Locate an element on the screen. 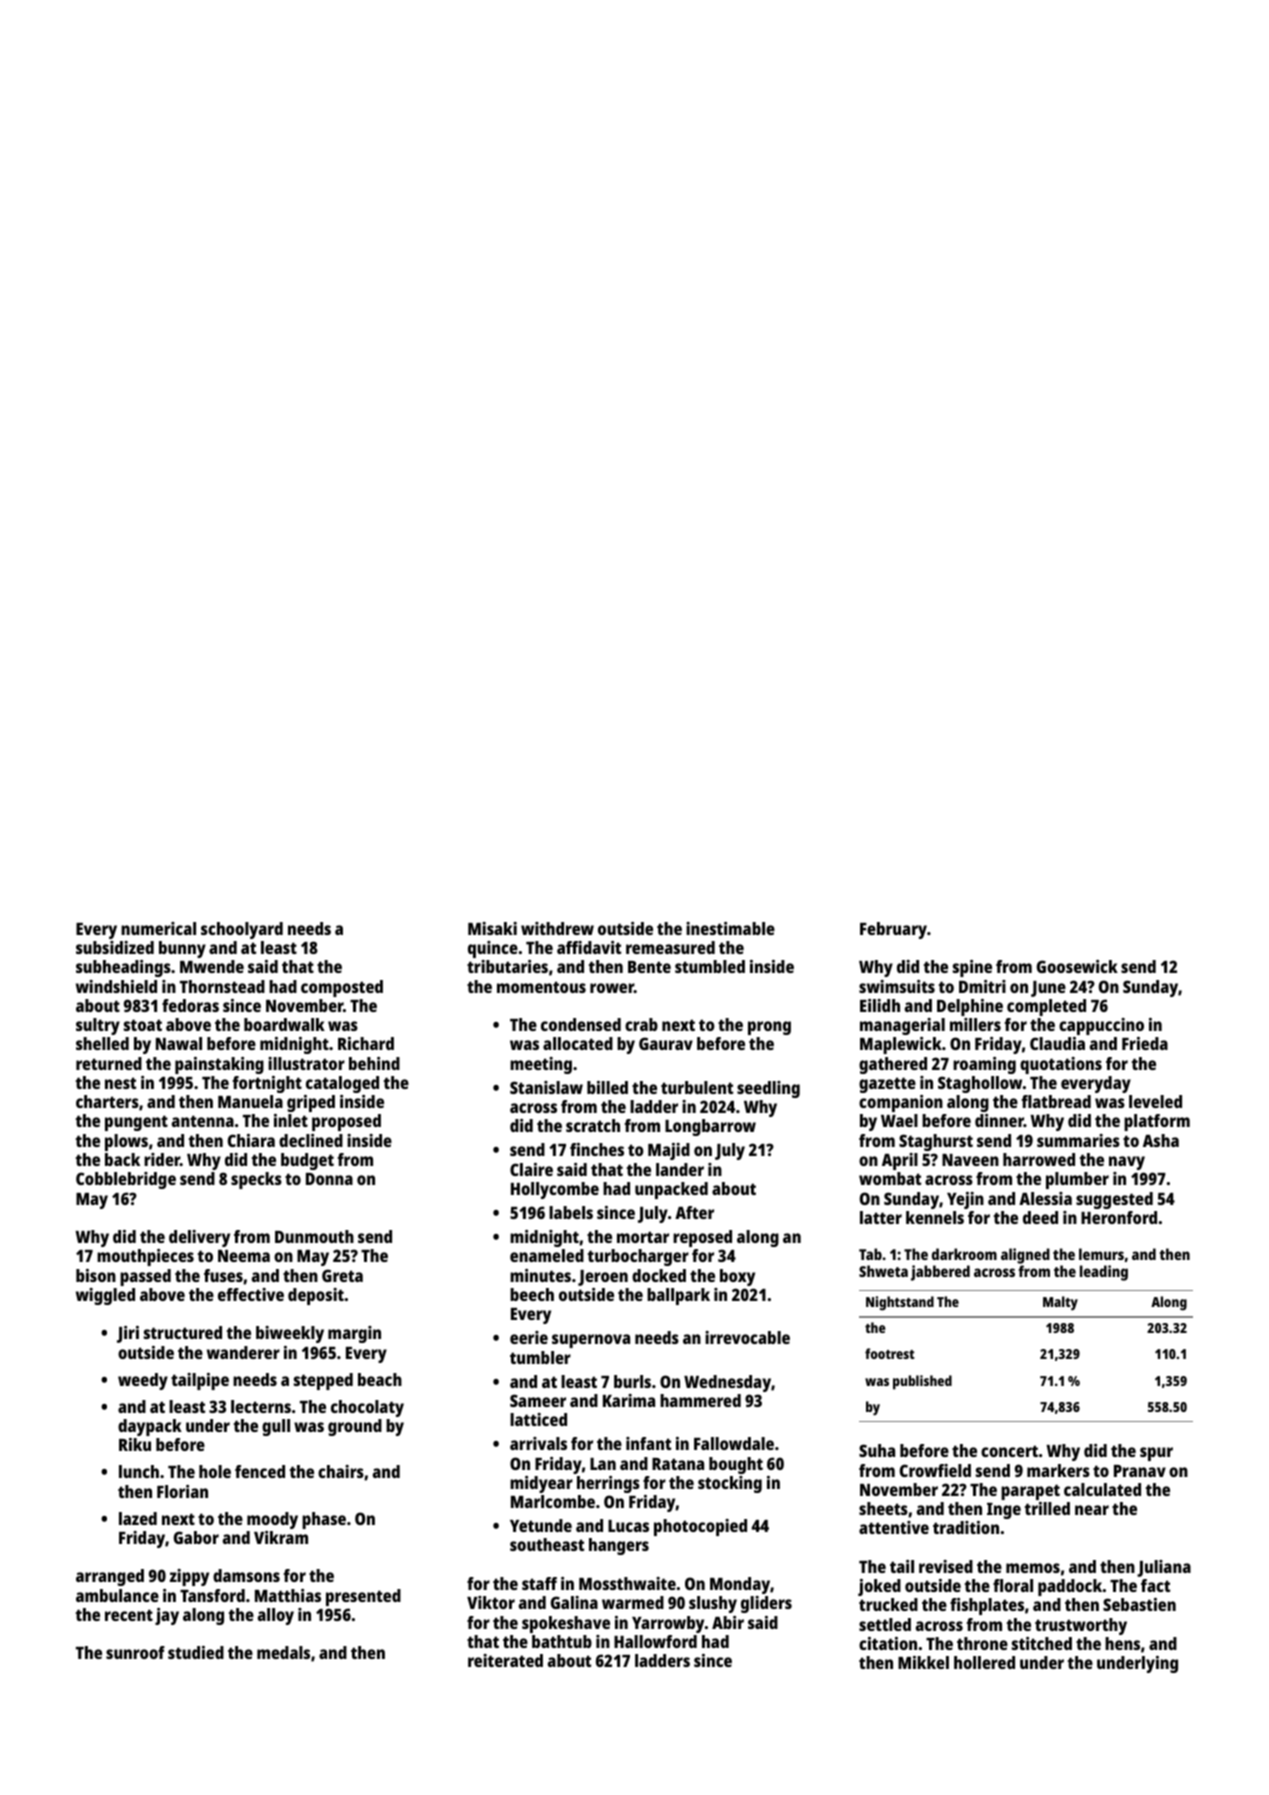 The height and width of the screenshot is (1795, 1269). specks is located at coordinates (256, 1180).
